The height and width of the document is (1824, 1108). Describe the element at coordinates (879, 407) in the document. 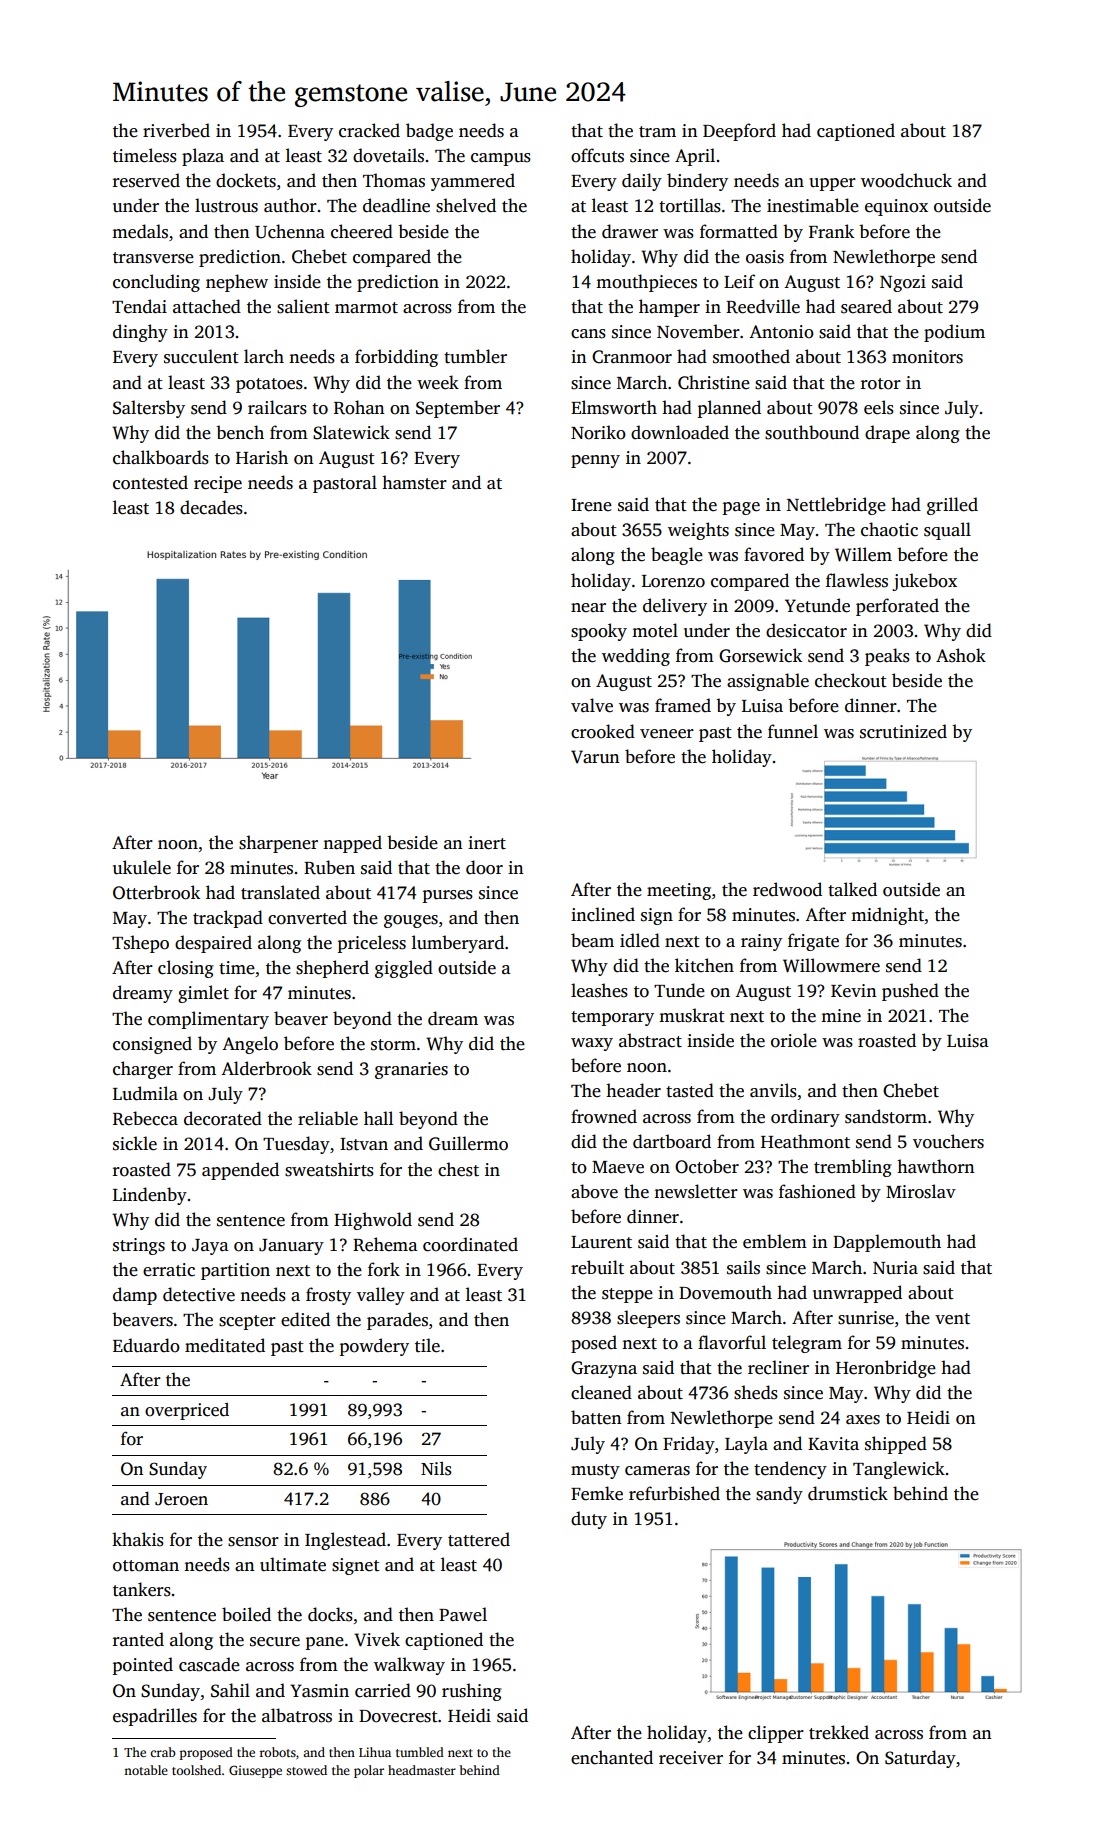

I see `eels` at that location.
